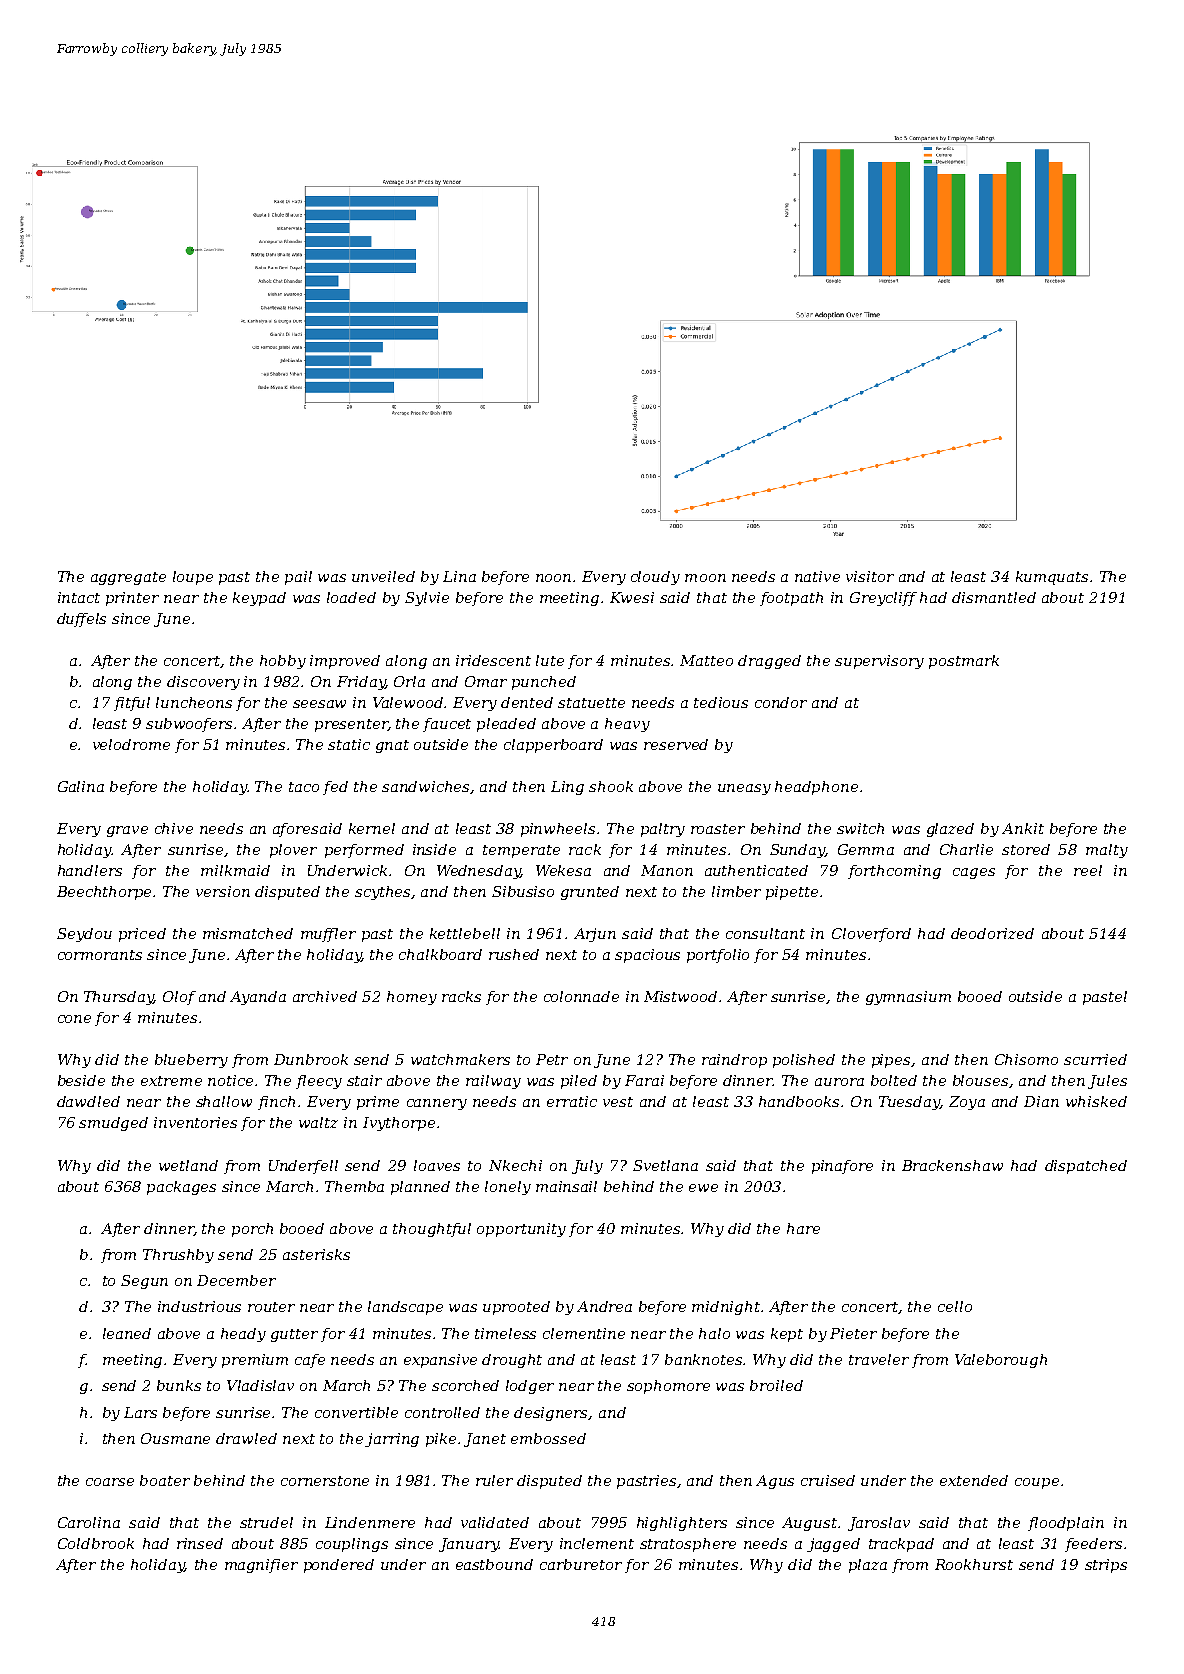 The image size is (1184, 1674). What do you see at coordinates (523, 891) in the screenshot?
I see `Sibusiso` at bounding box center [523, 891].
